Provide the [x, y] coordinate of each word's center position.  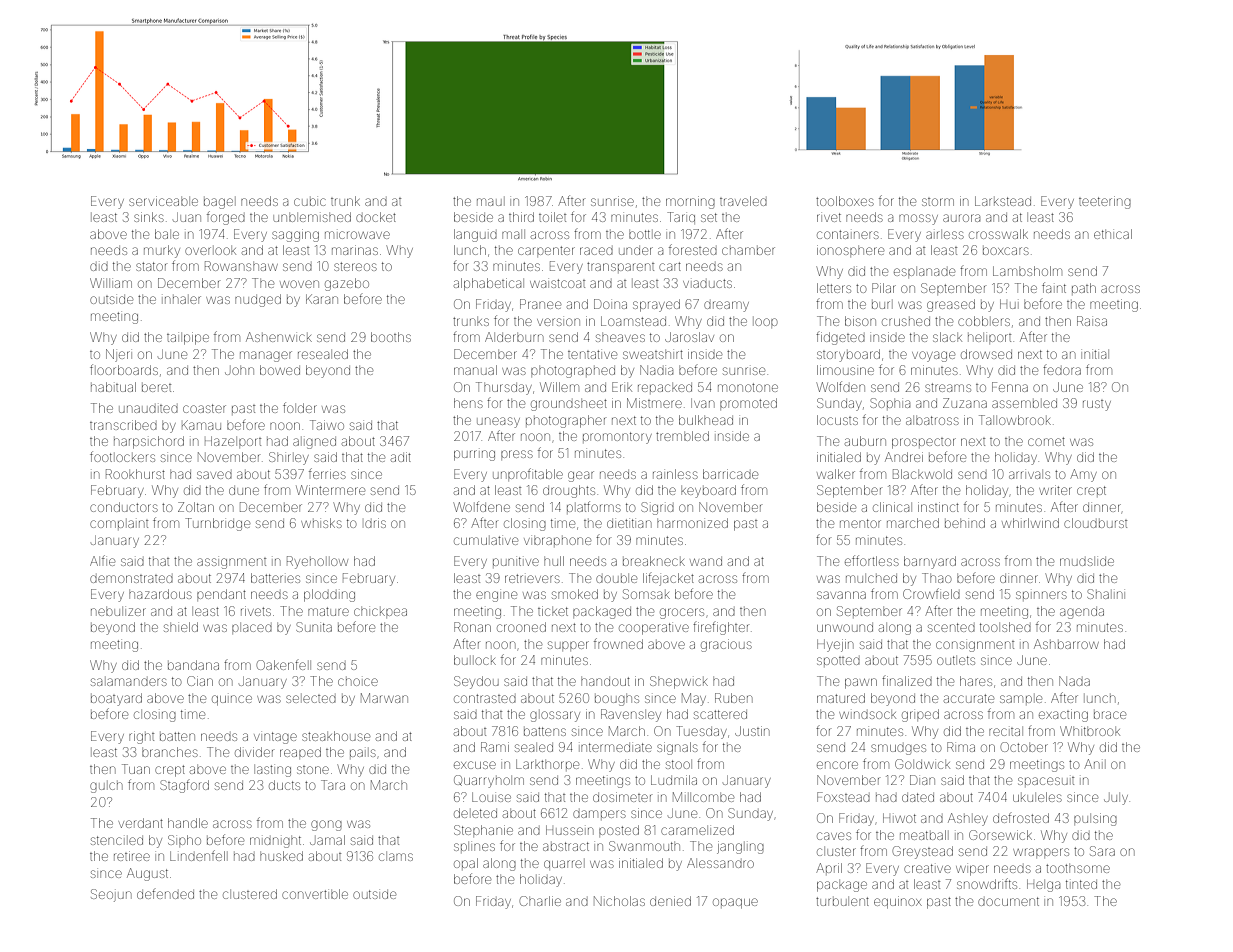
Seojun [111, 895]
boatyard [116, 699]
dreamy [726, 306]
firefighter [721, 628]
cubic [310, 202]
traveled [743, 201]
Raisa [1092, 321]
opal [466, 863]
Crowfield [931, 593]
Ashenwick [279, 337]
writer [1055, 490]
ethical [1113, 234]
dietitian [629, 523]
